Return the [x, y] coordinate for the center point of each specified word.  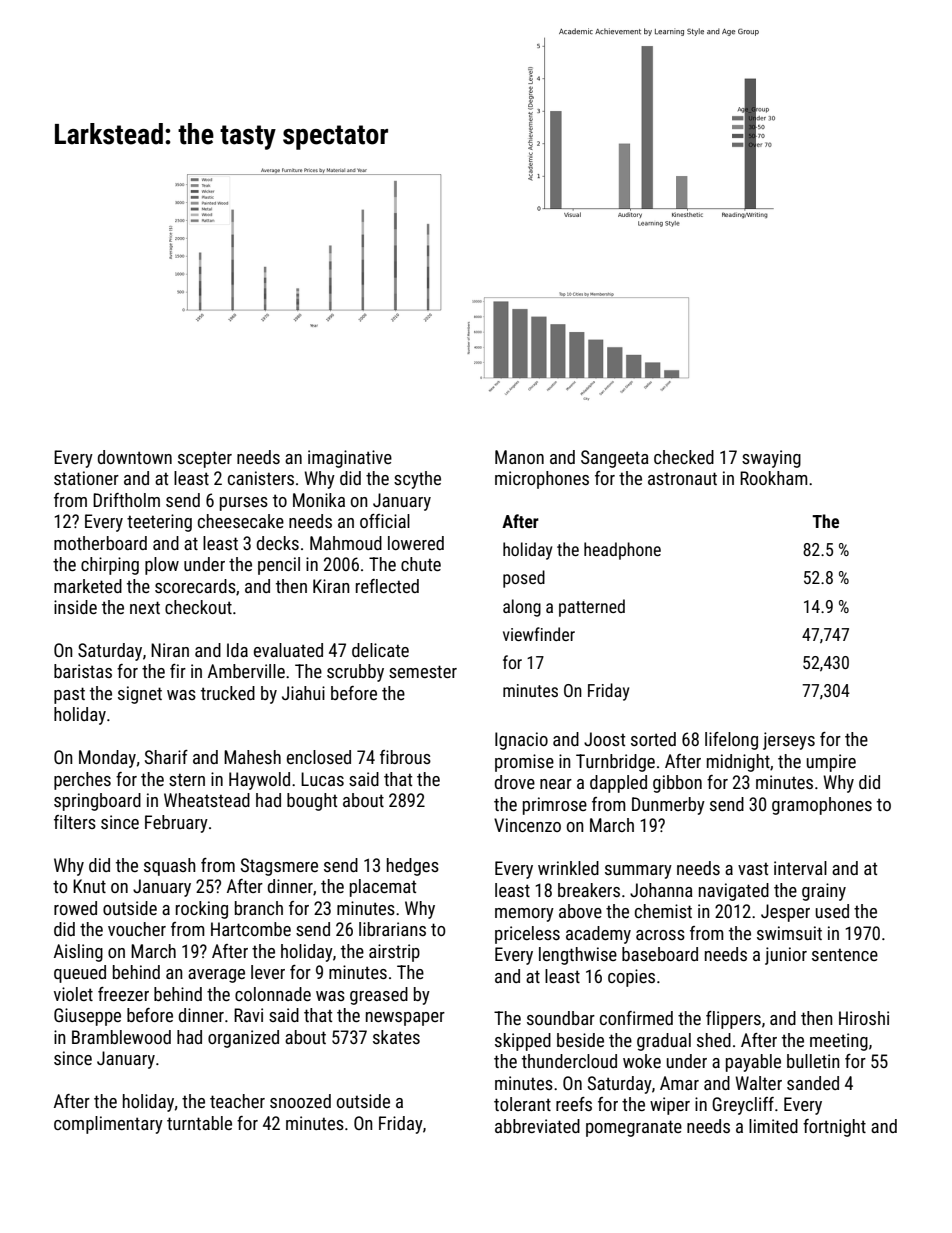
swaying [771, 459]
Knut [89, 886]
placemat [383, 888]
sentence [845, 954]
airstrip [394, 953]
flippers [733, 1020]
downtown [135, 457]
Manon [519, 457]
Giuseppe [87, 1017]
